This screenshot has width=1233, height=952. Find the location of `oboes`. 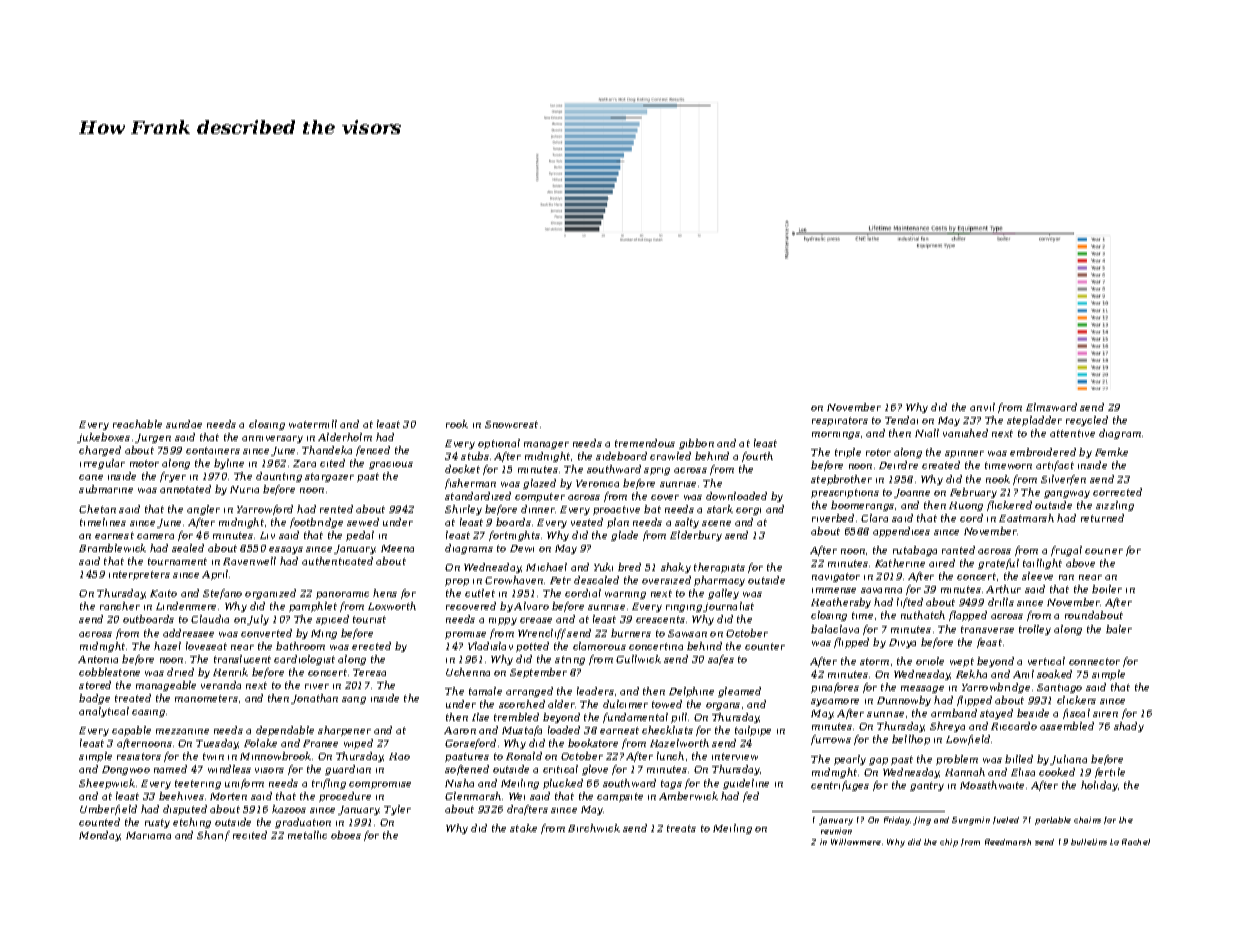

oboes is located at coordinates (346, 835).
